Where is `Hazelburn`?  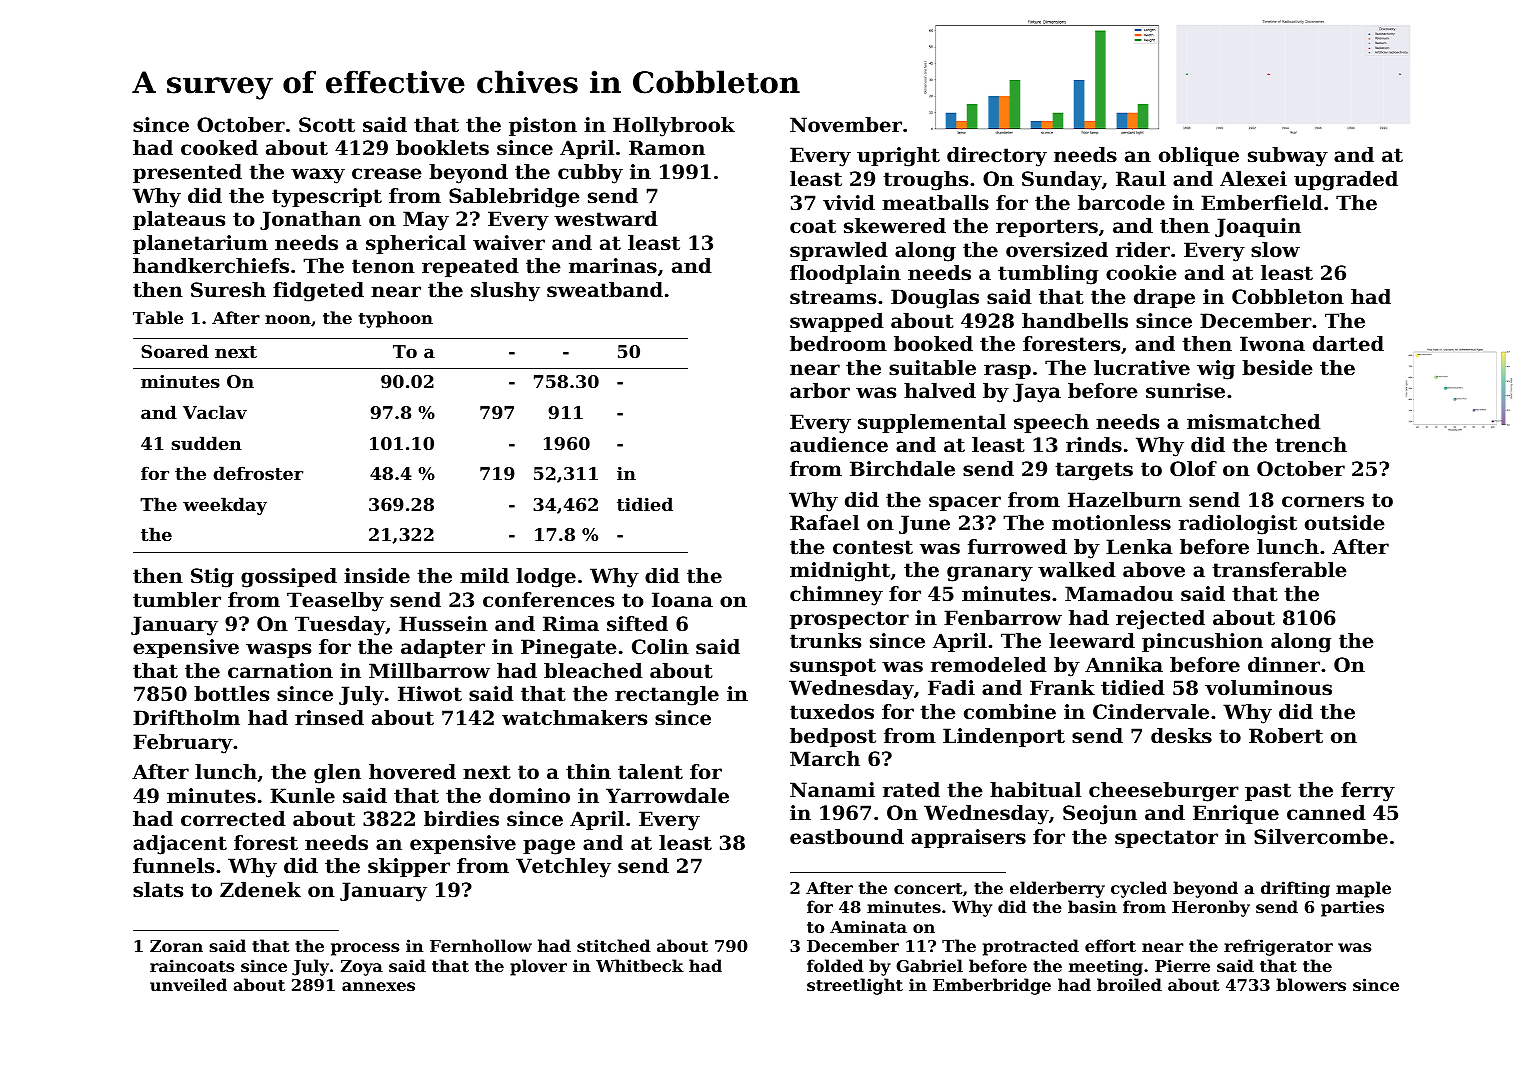 Hazelburn is located at coordinates (1125, 500).
